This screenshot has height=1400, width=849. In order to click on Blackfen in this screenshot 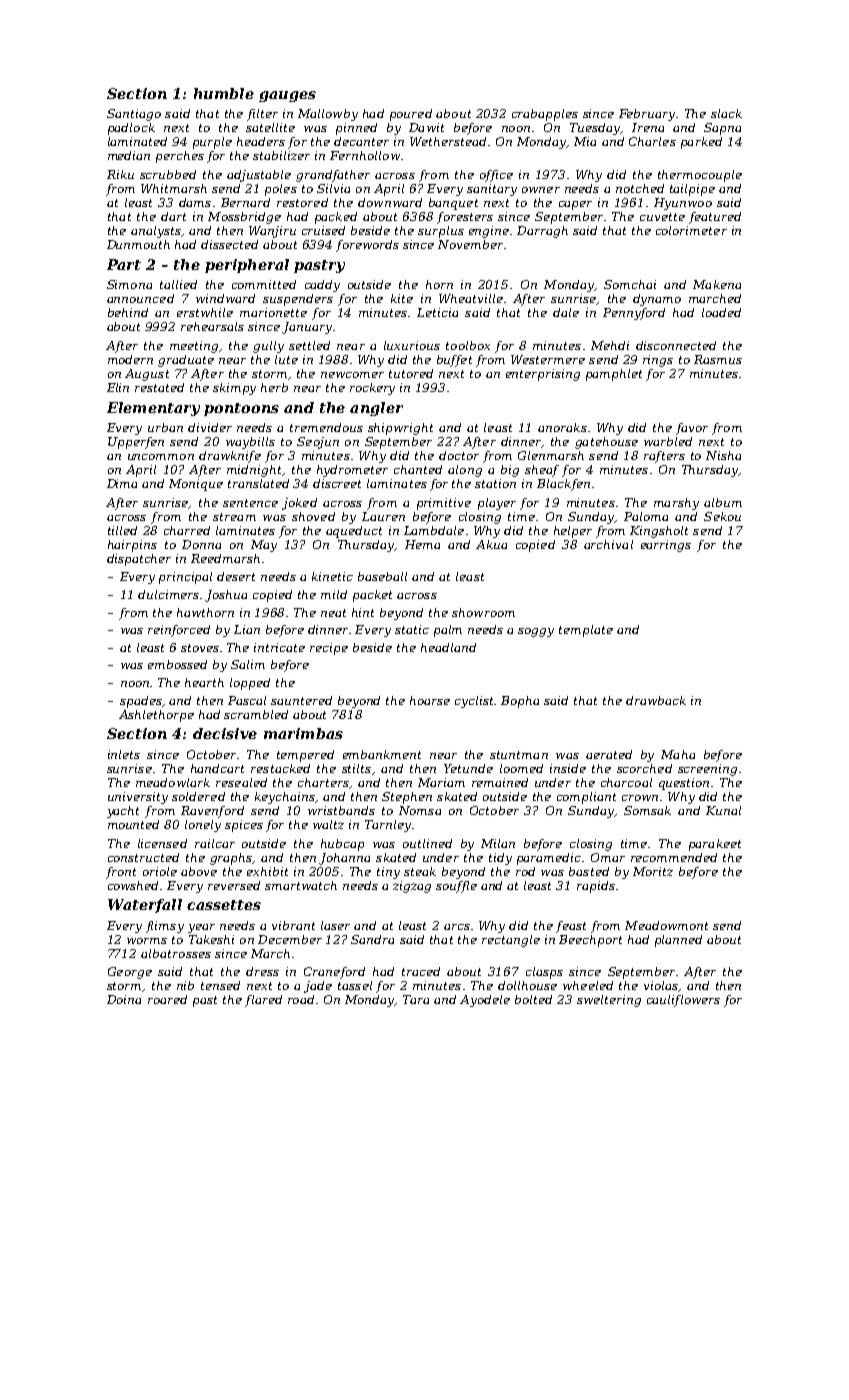, I will do `click(563, 485)`.
